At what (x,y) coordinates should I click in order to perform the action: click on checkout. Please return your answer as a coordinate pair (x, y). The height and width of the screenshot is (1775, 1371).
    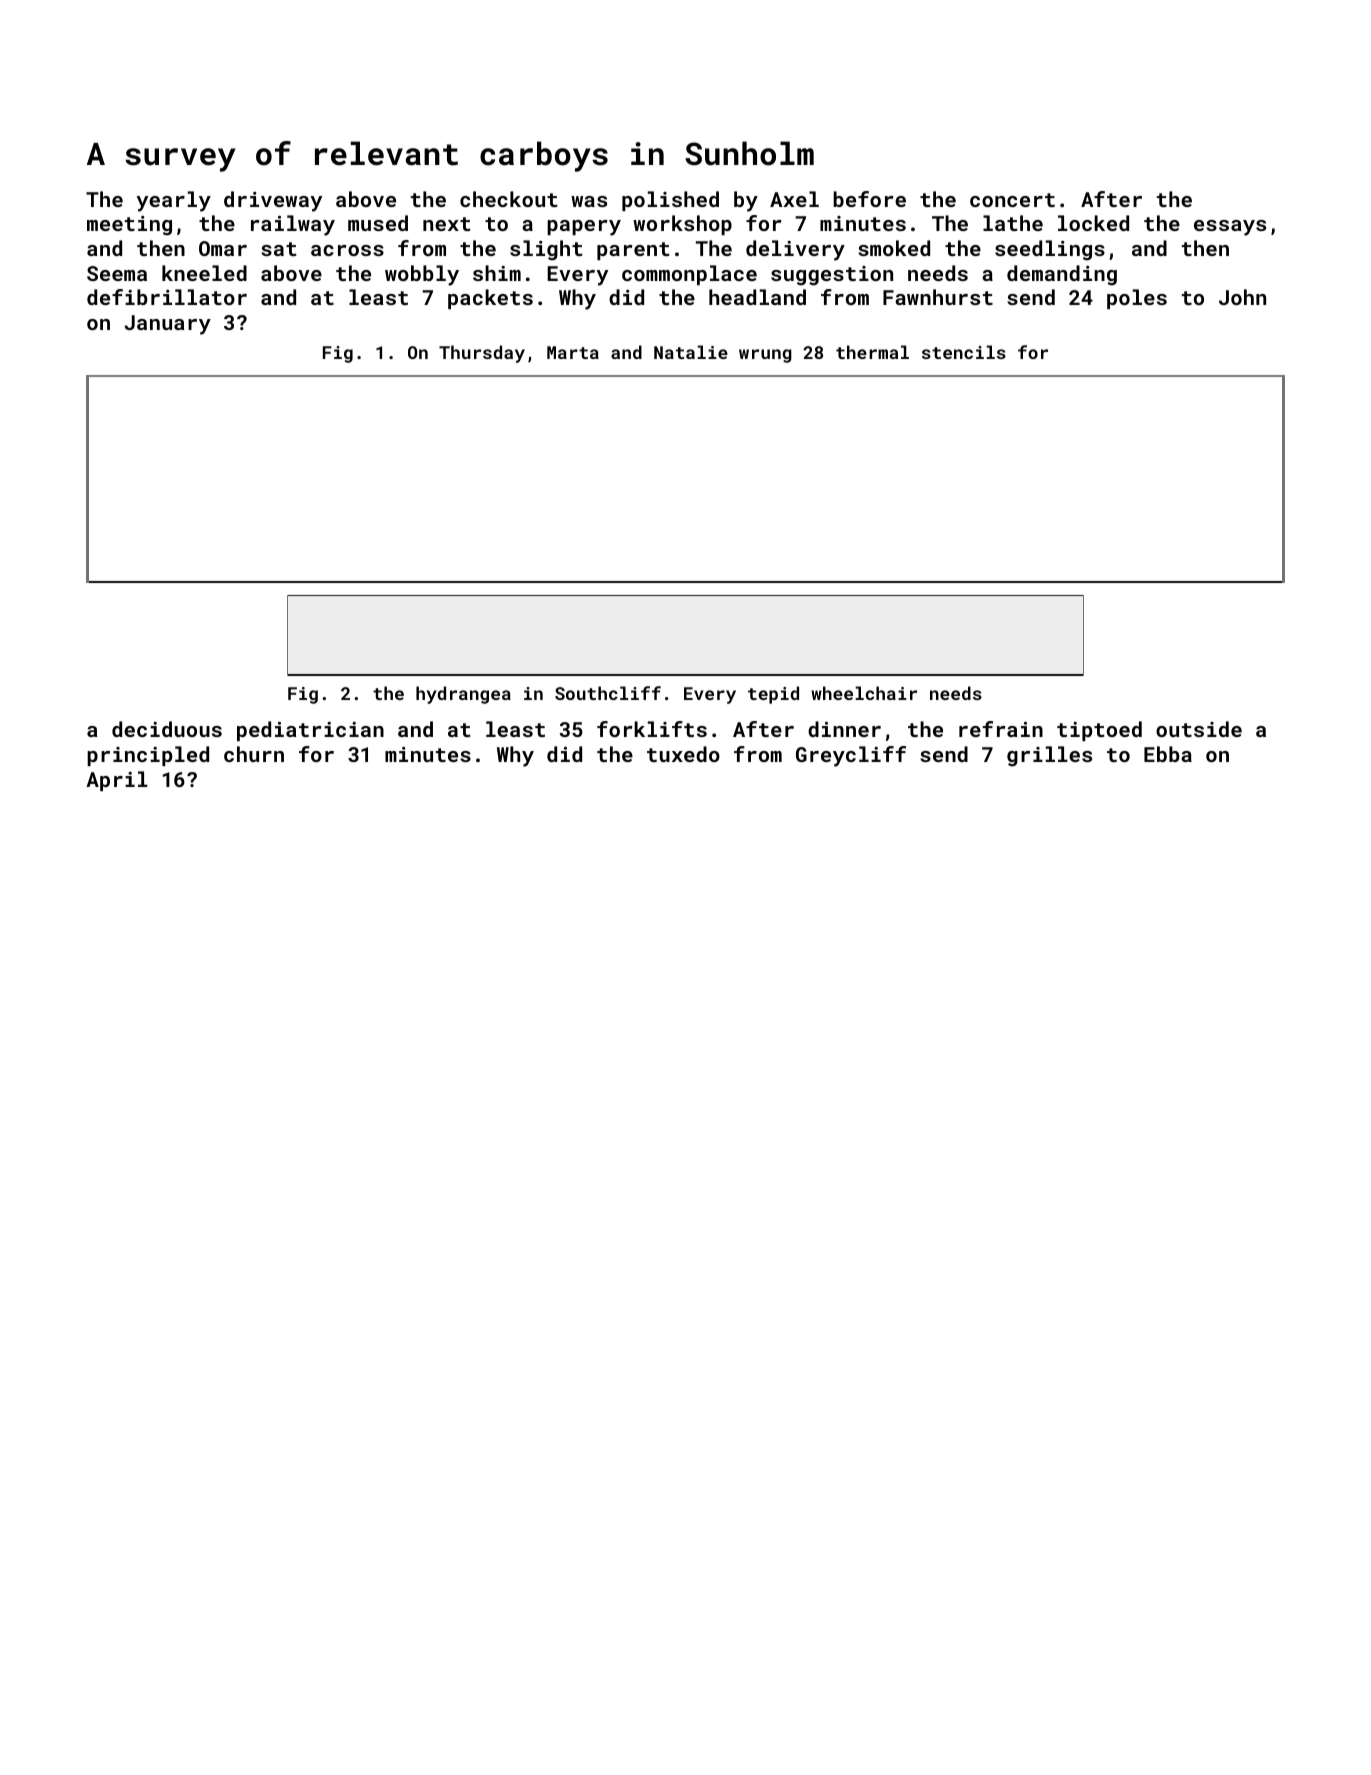
    Looking at the image, I should click on (508, 199).
